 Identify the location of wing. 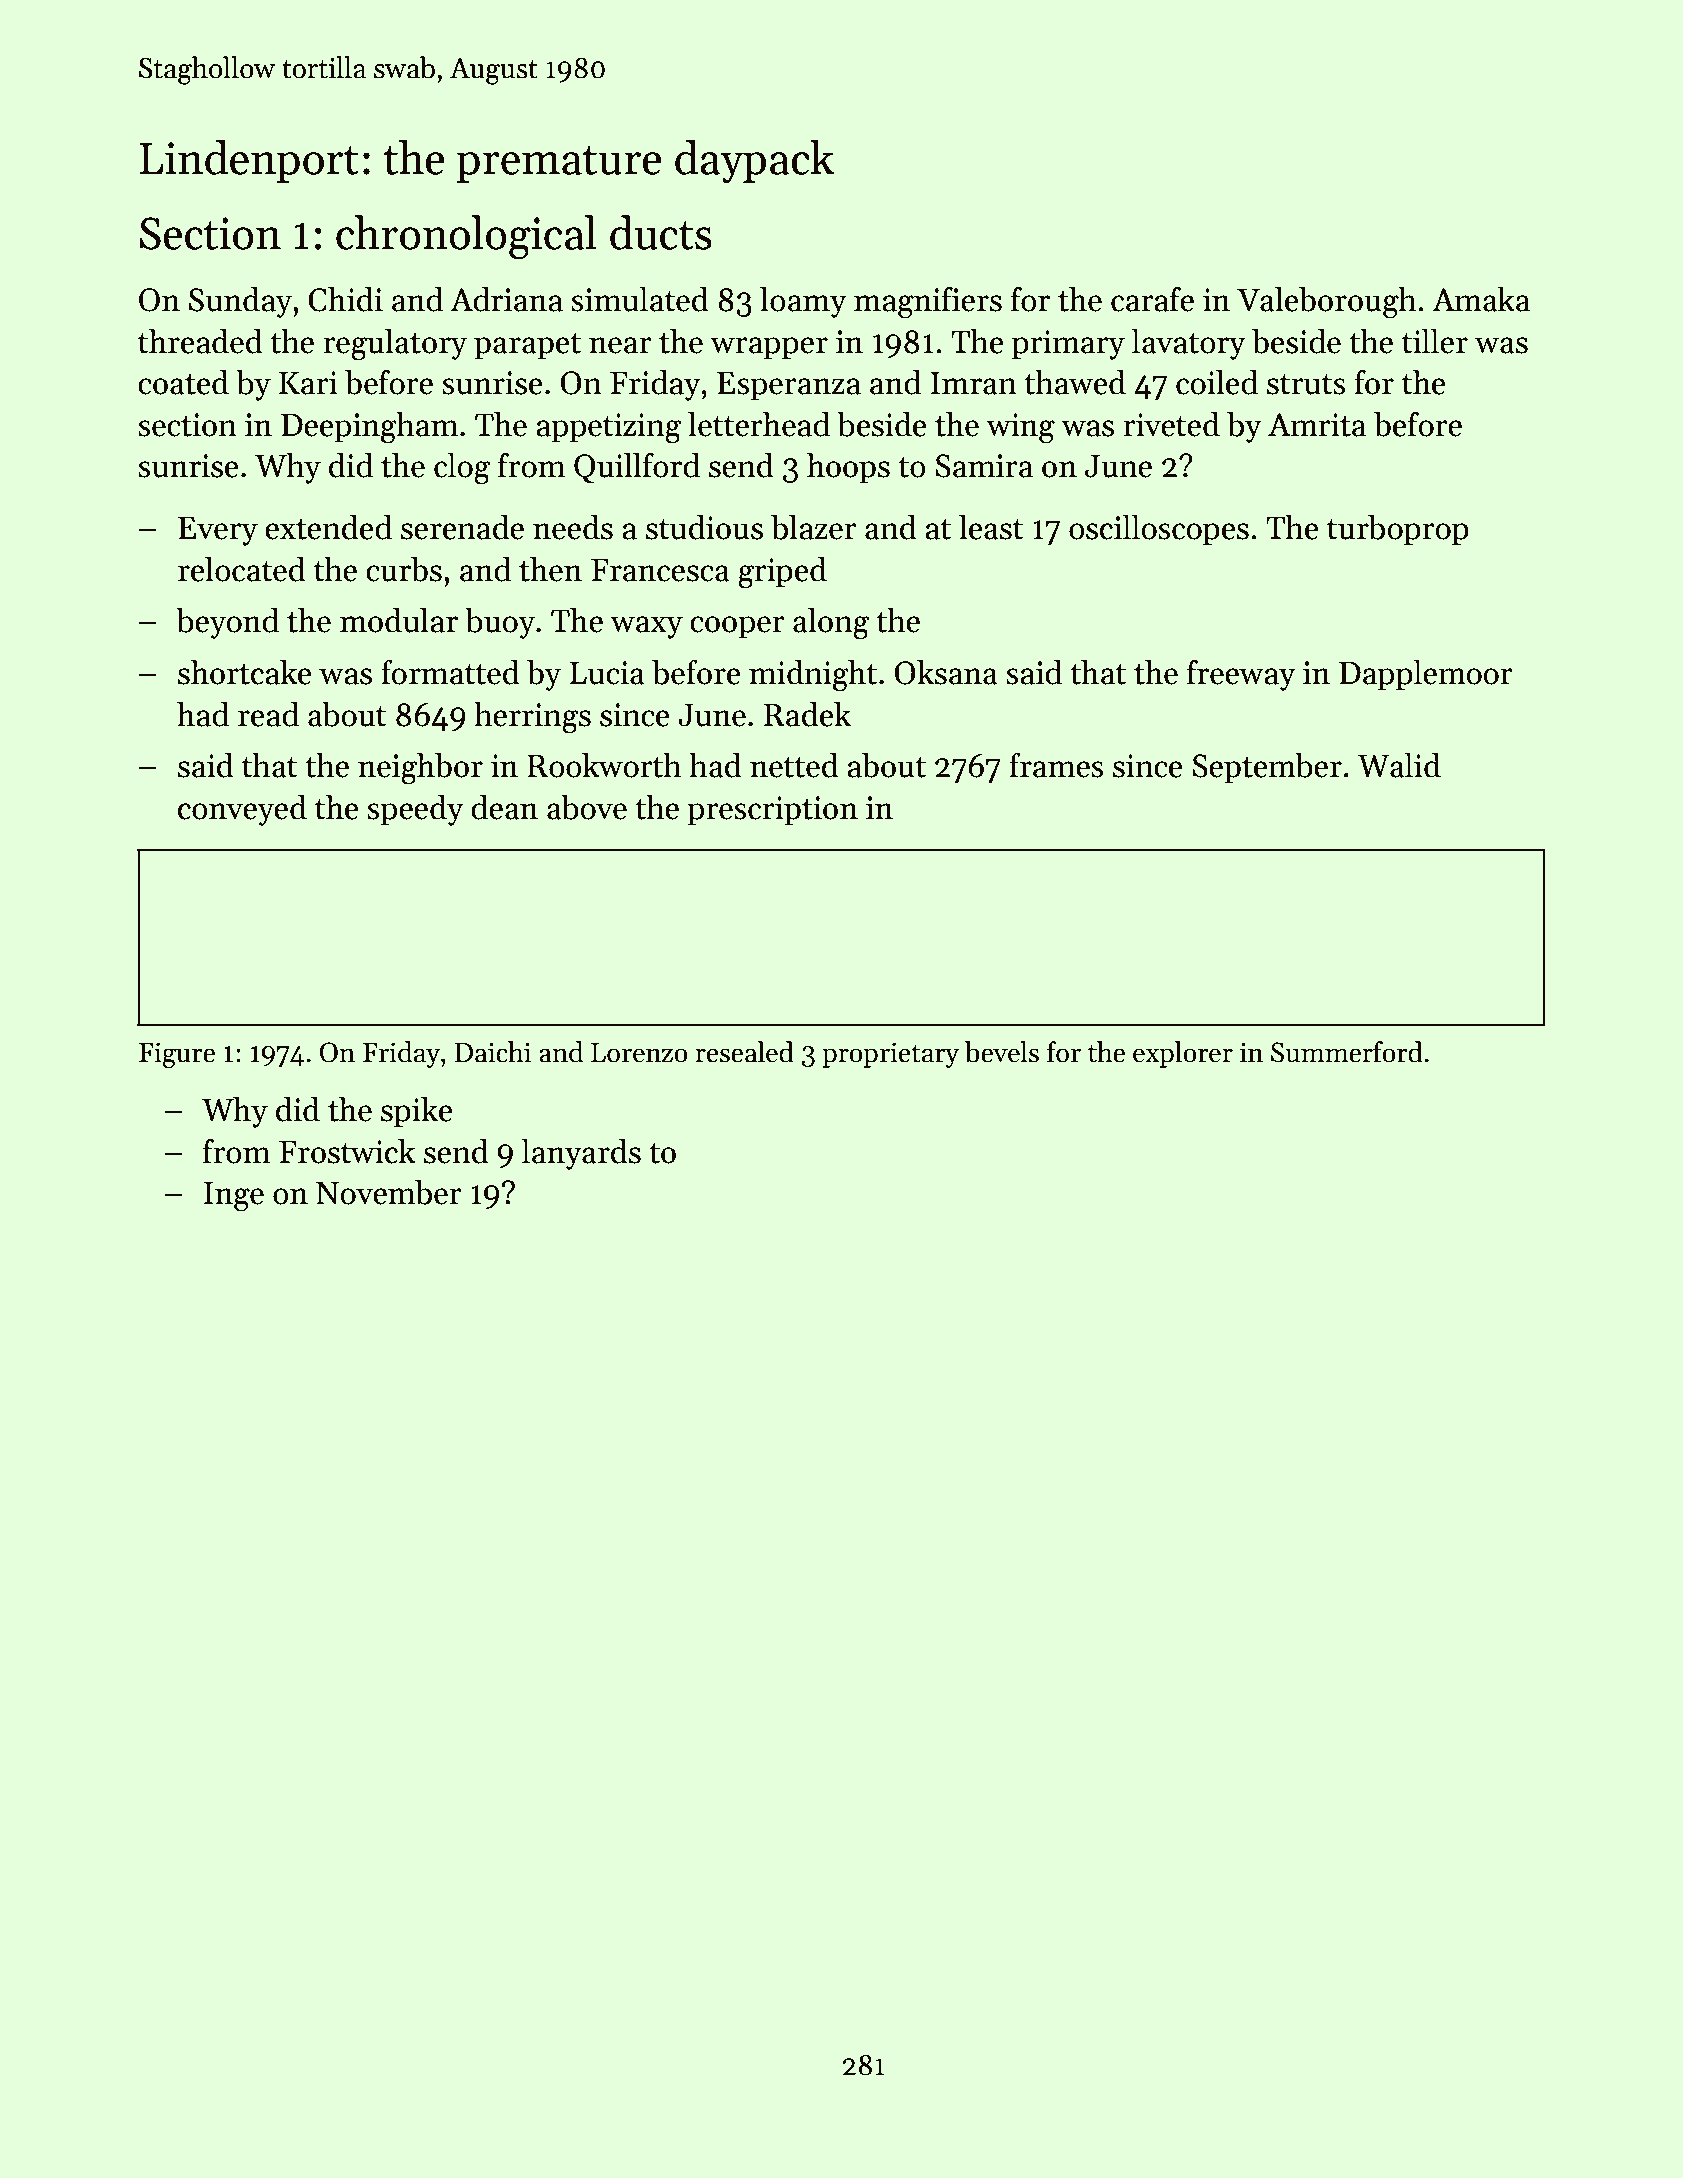
(1020, 428).
